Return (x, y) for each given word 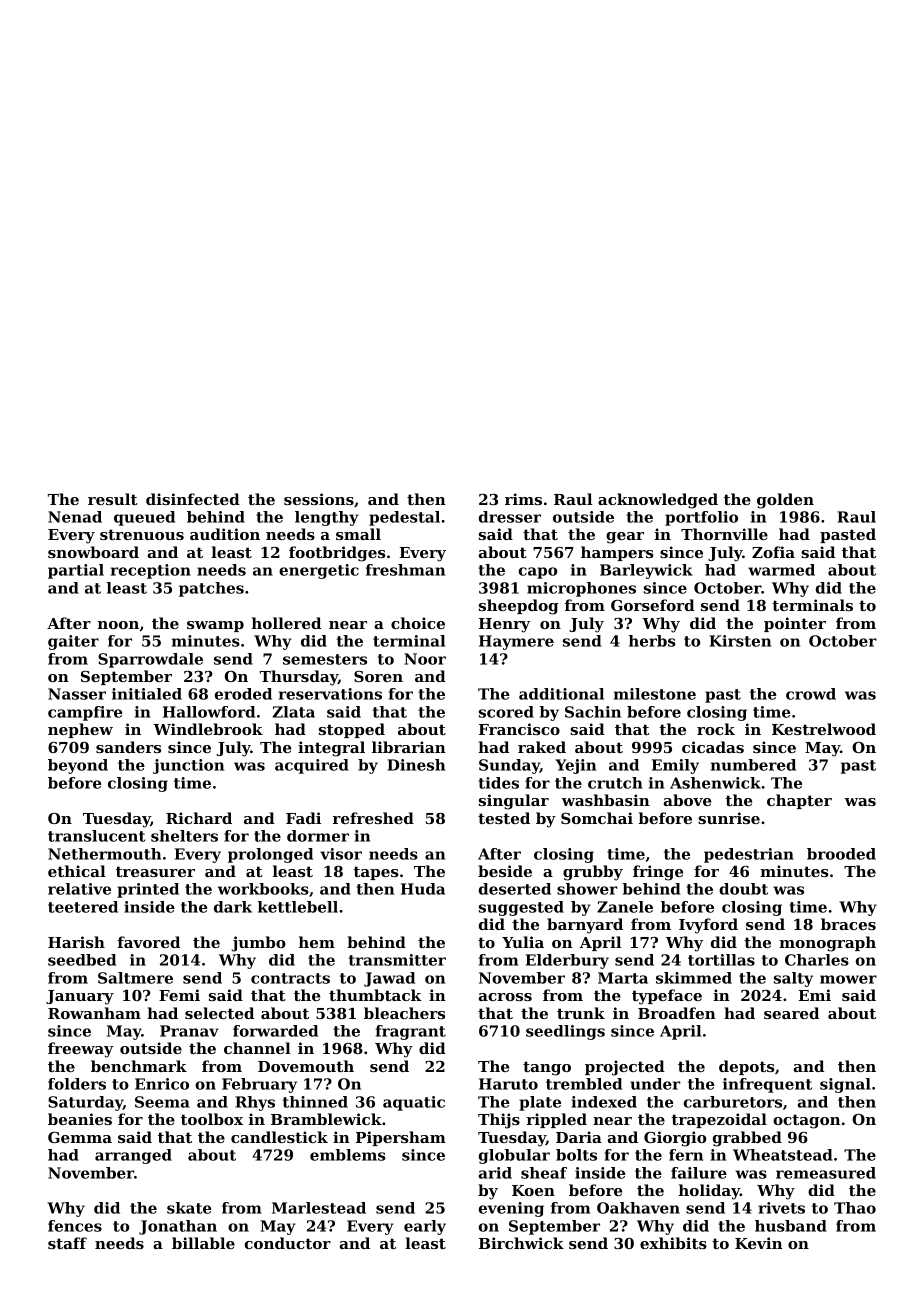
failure (699, 1173)
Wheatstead (782, 1155)
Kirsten (740, 641)
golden (785, 501)
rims (523, 499)
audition (225, 534)
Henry (504, 625)
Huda (423, 889)
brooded (841, 854)
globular (514, 1156)
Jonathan (178, 1227)
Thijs (499, 1121)
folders (77, 1084)
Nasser (77, 694)
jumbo (258, 944)
